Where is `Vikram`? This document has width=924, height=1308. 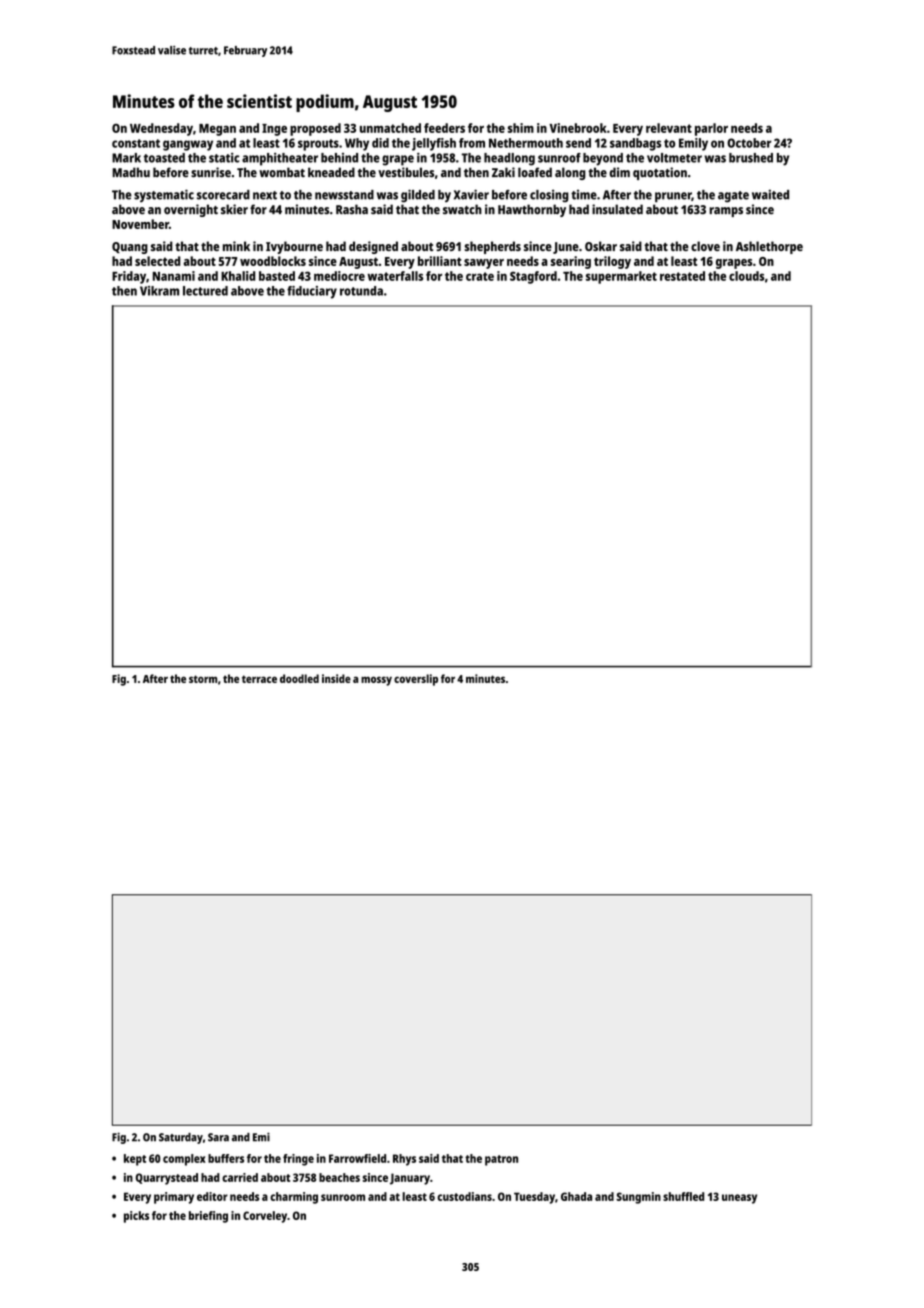 Vikram is located at coordinates (159, 291).
